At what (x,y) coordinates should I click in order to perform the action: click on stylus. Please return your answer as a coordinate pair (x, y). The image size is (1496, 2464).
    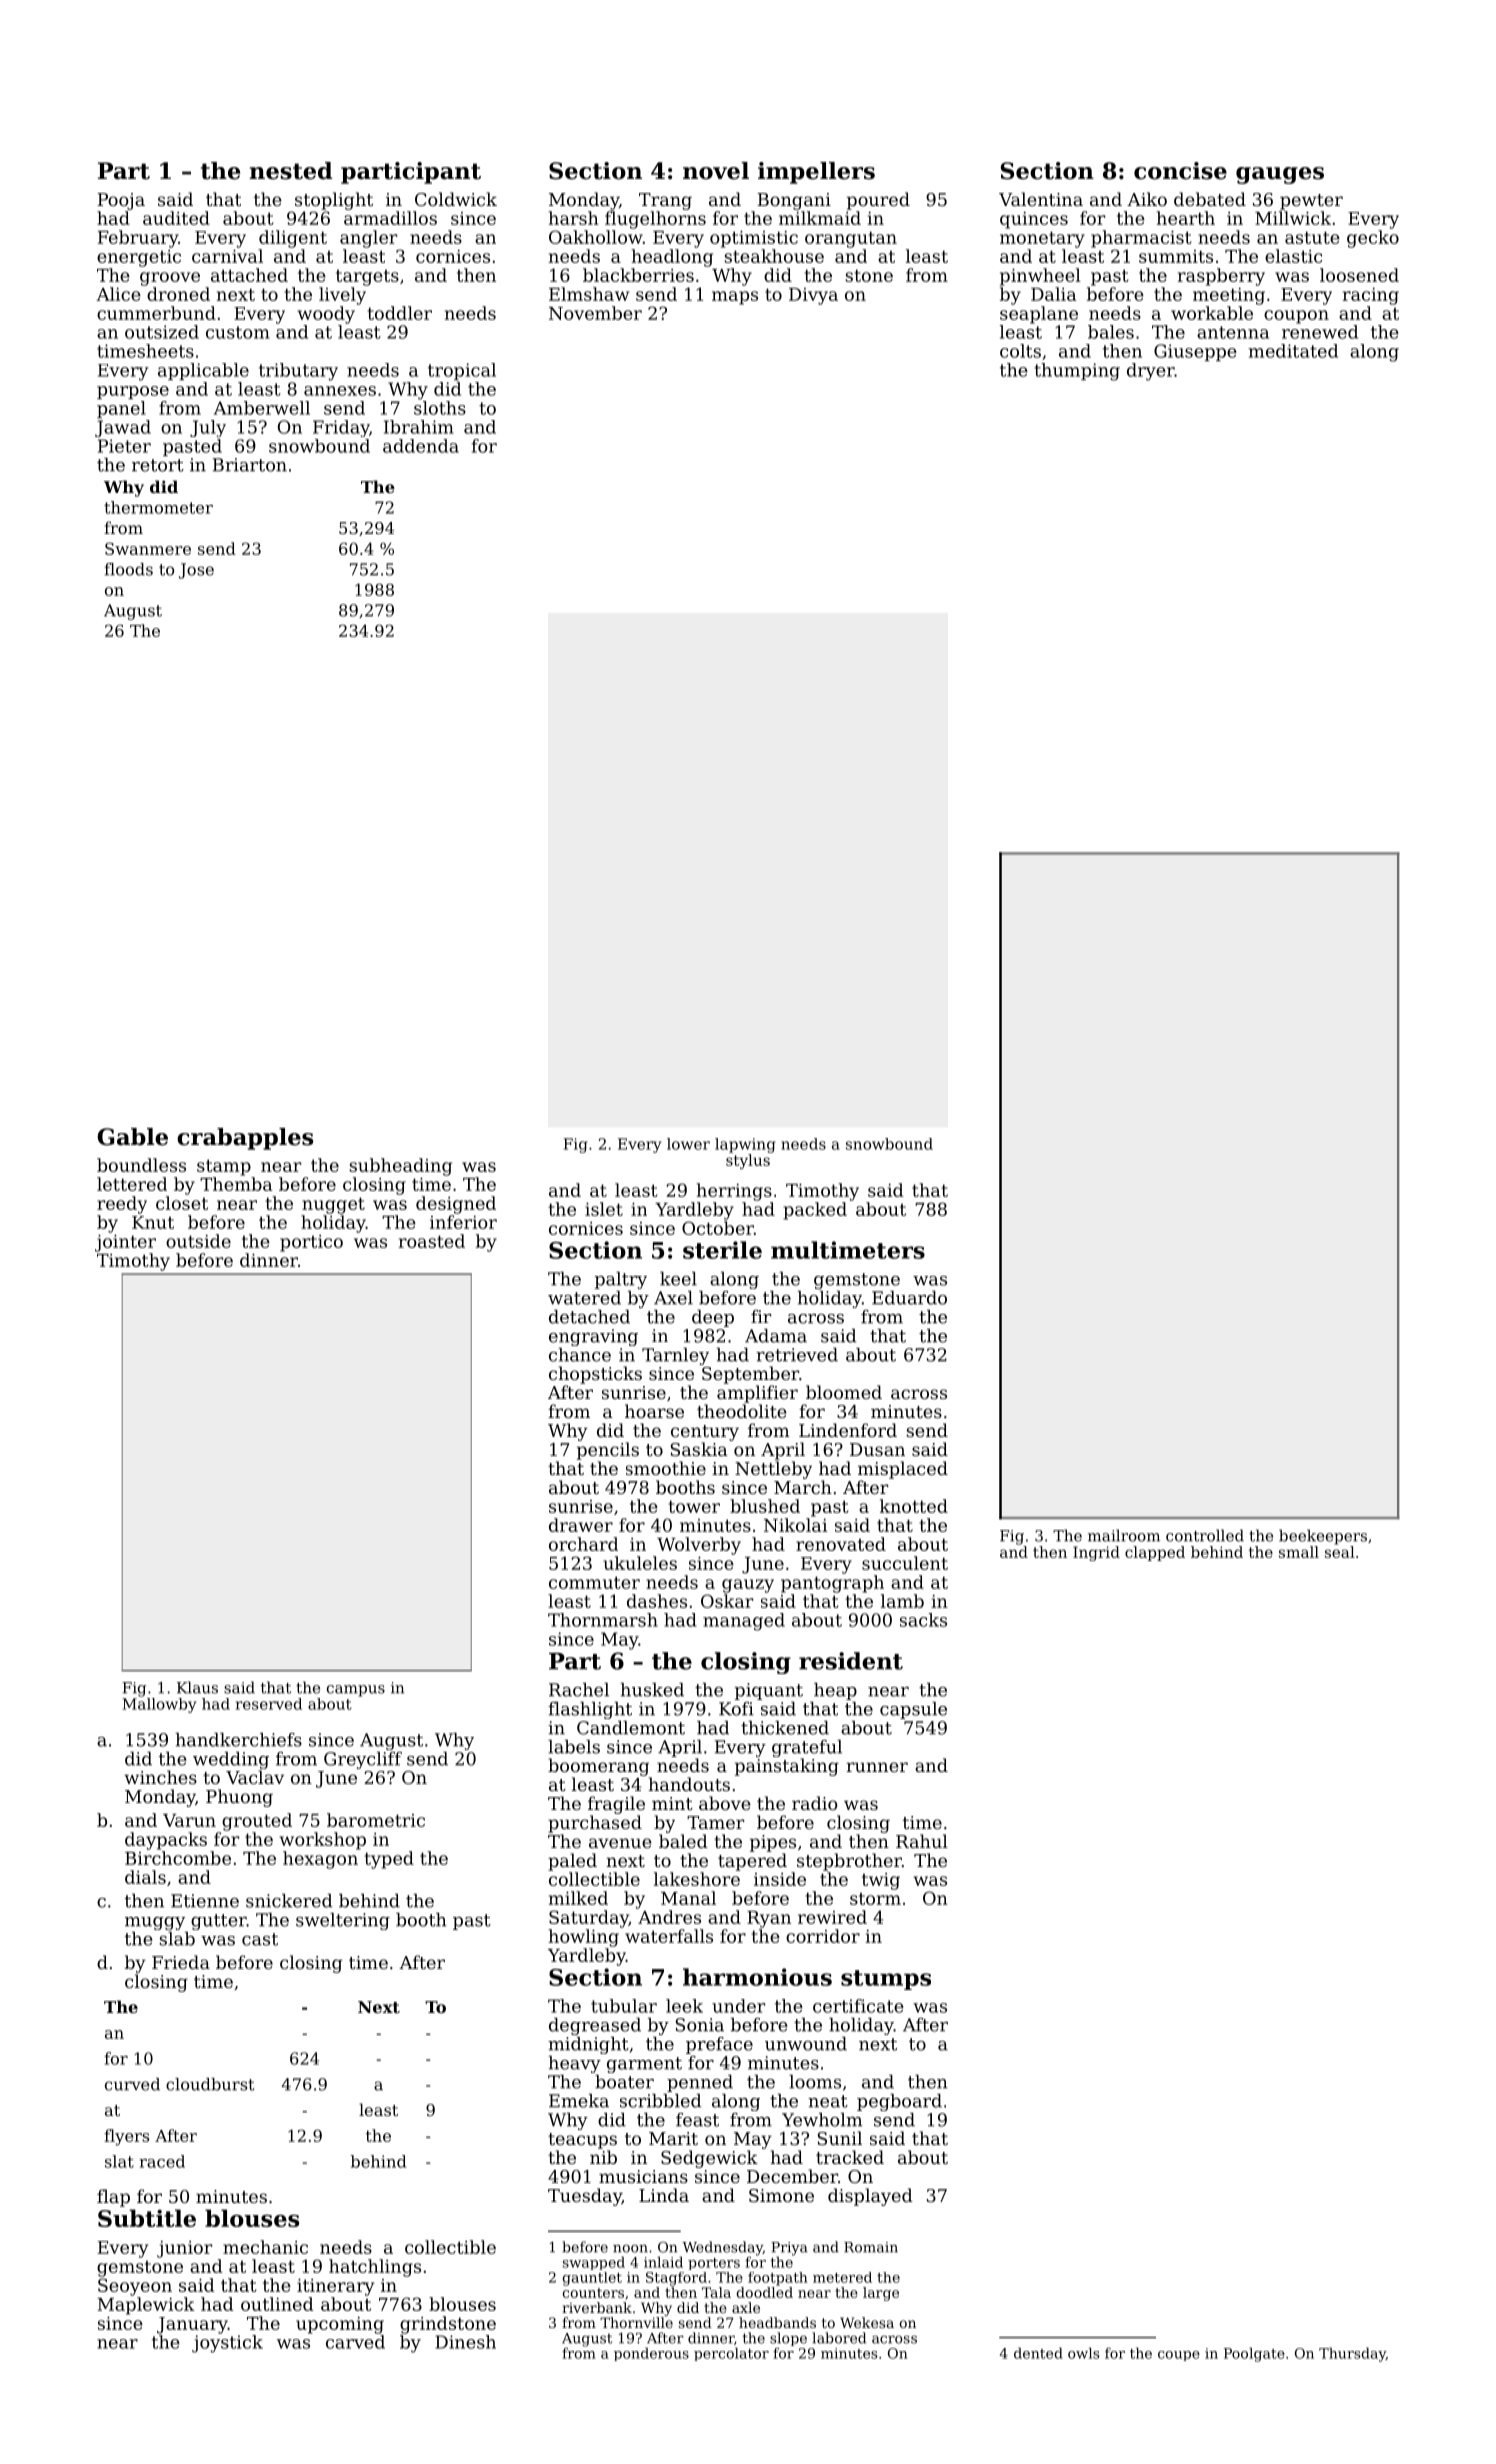
    Looking at the image, I should click on (748, 1161).
